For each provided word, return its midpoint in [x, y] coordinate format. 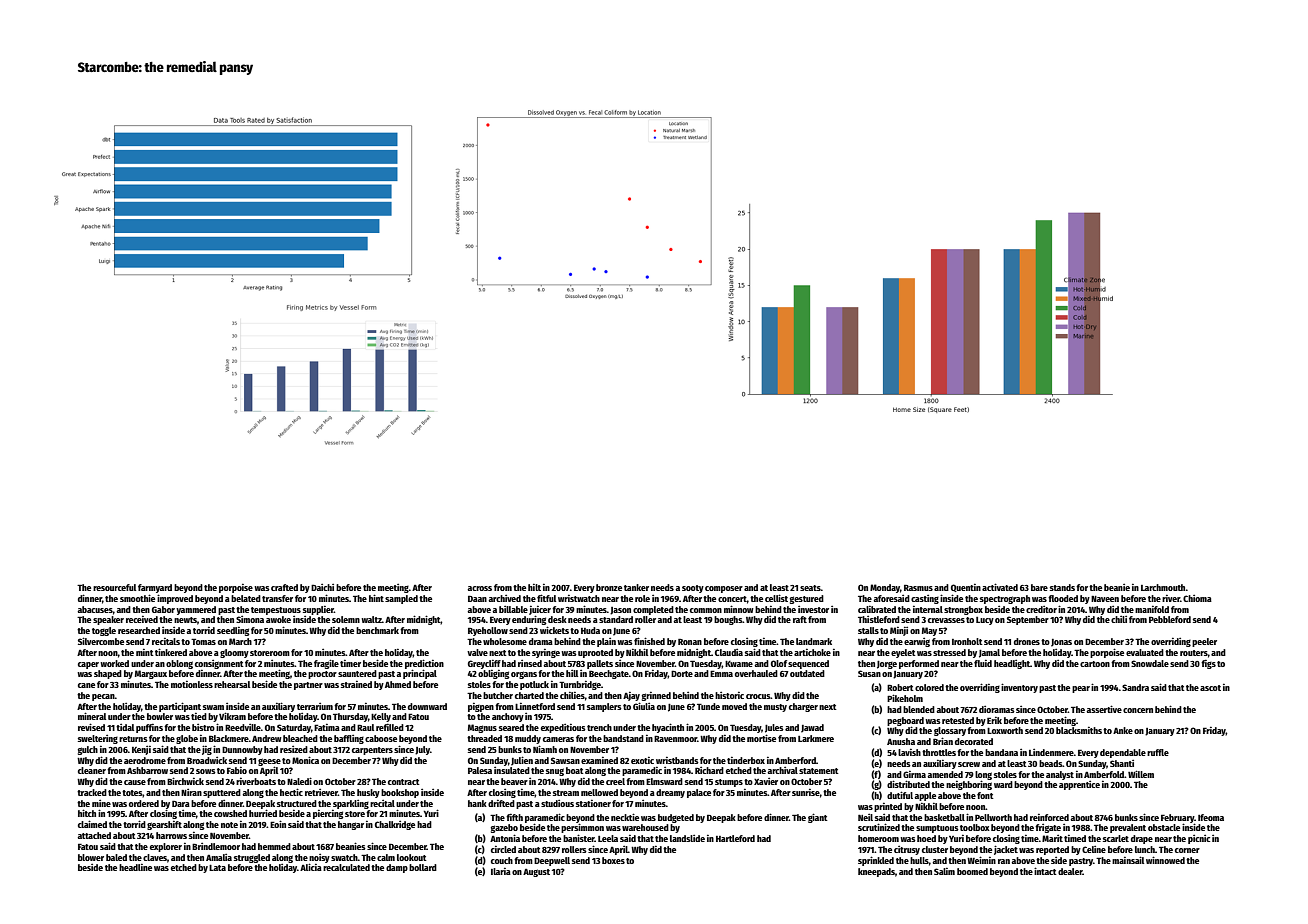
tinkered [171, 652]
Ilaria [501, 871]
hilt [534, 587]
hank [477, 803]
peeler [1204, 642]
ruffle [1158, 752]
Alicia [311, 867]
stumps [729, 783]
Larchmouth [1163, 587]
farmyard [155, 588]
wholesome [505, 641]
